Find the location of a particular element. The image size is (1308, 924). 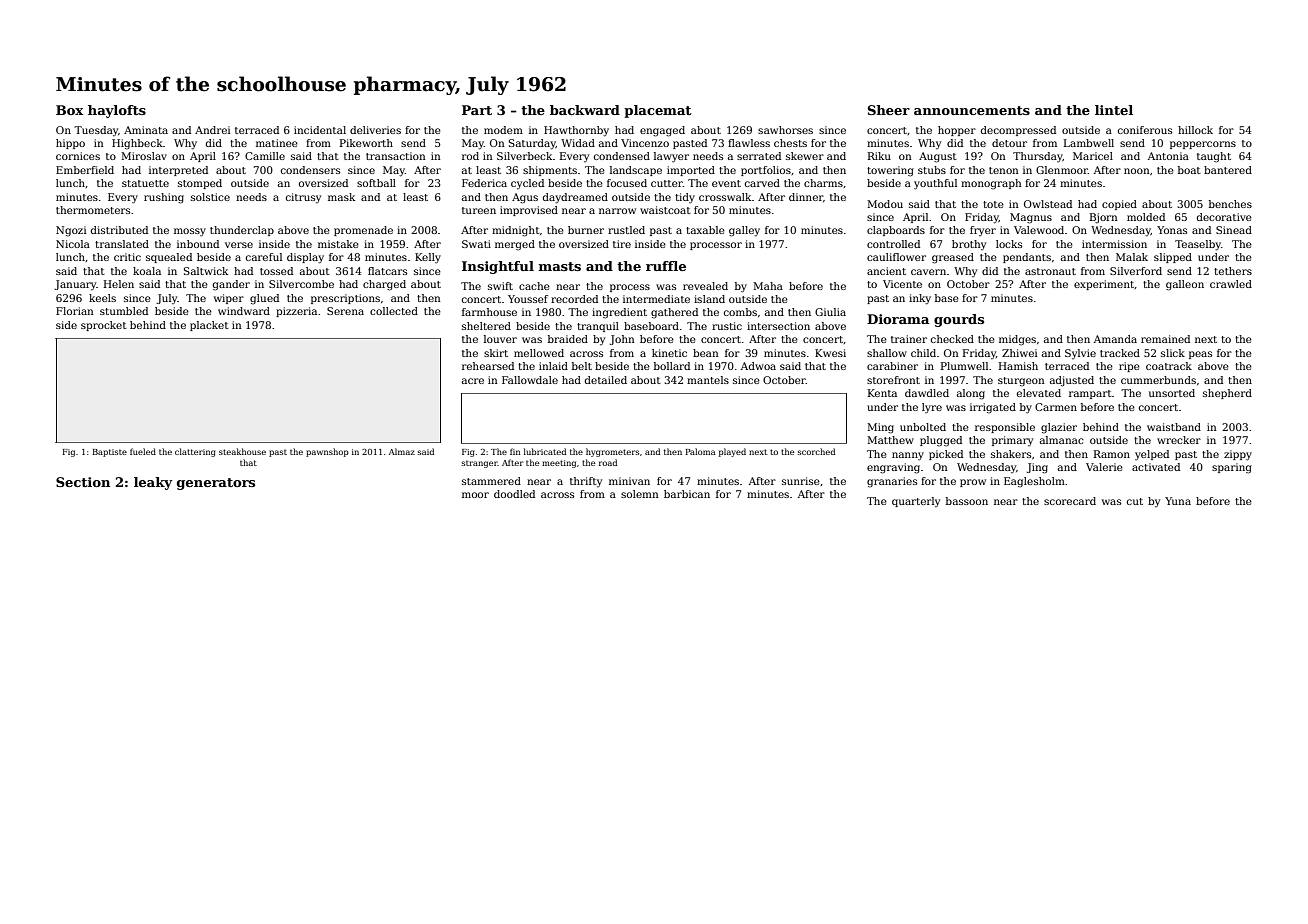

generators is located at coordinates (216, 484).
